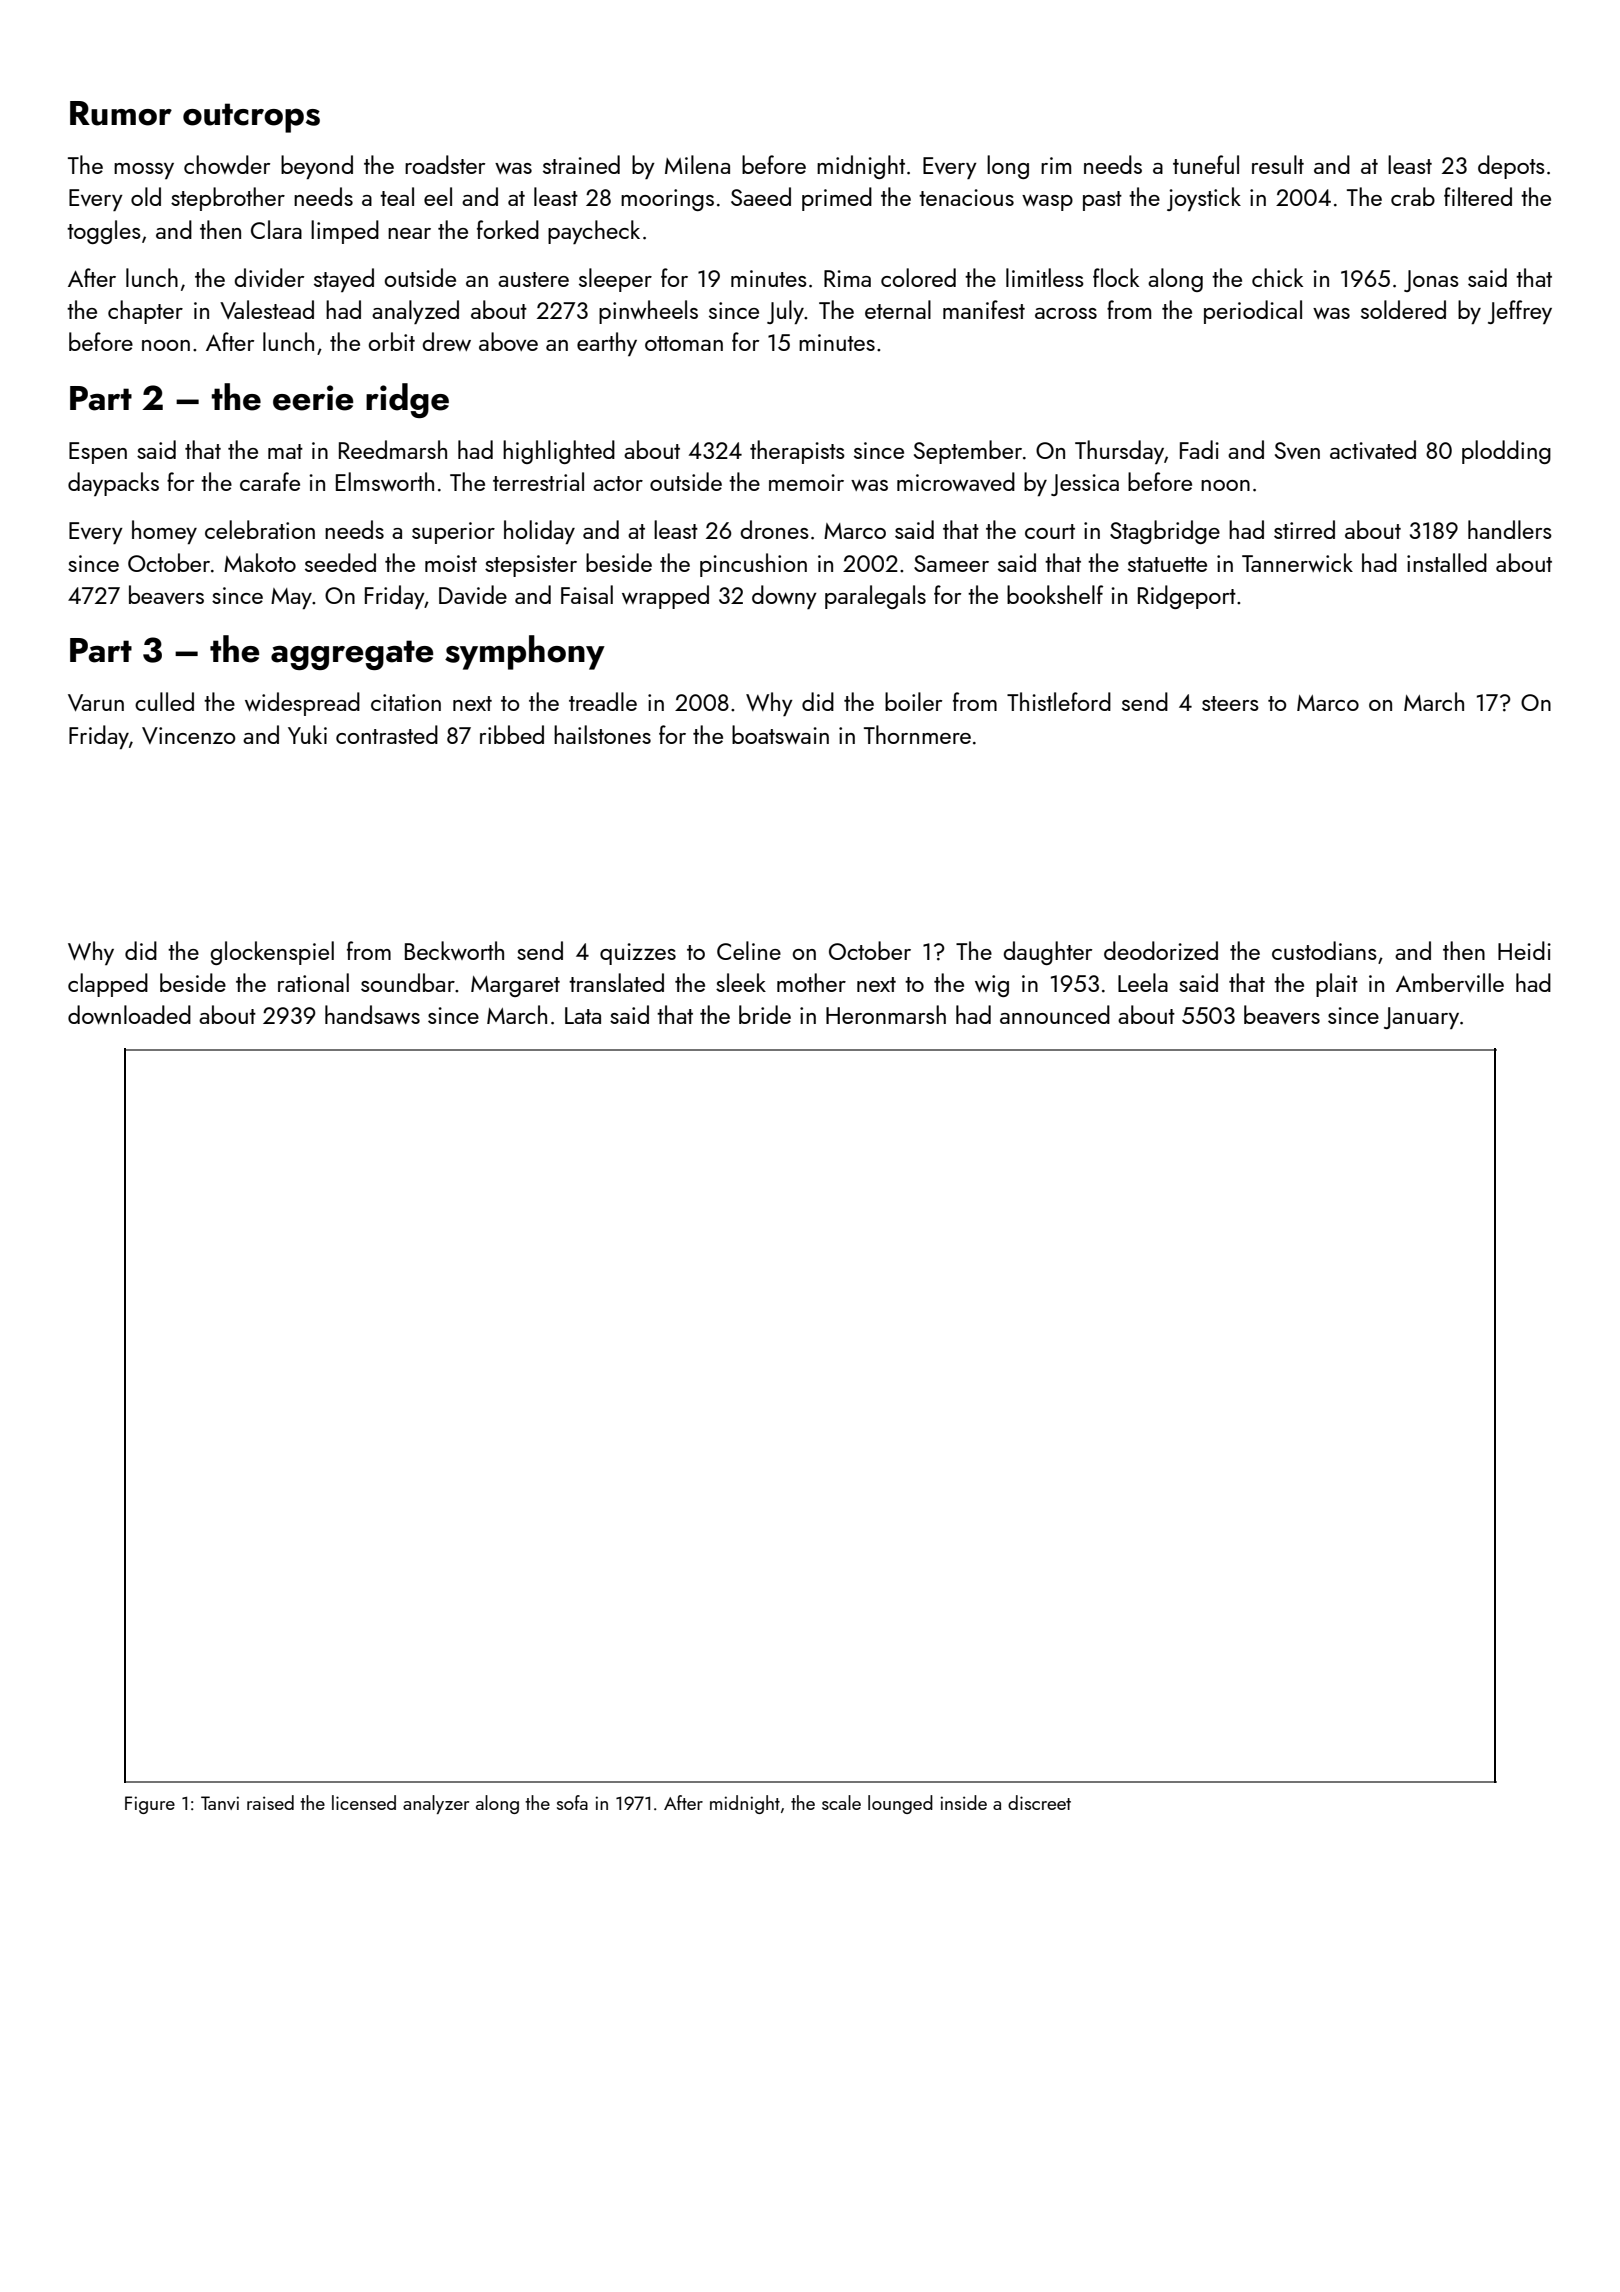 The width and height of the document is (1620, 2292). What do you see at coordinates (1421, 1018) in the document?
I see `January` at bounding box center [1421, 1018].
